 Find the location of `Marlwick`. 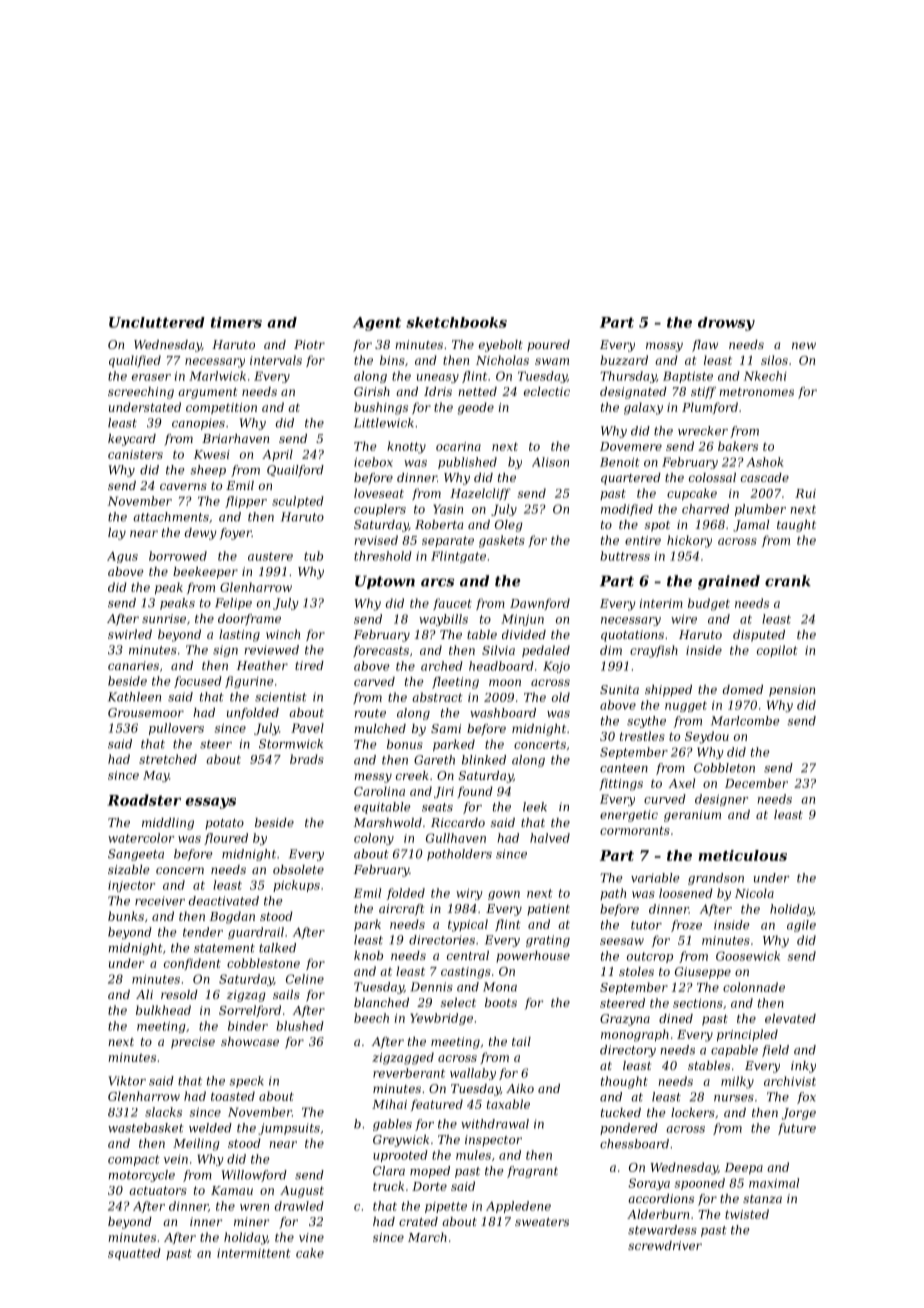

Marlwick is located at coordinates (217, 376).
